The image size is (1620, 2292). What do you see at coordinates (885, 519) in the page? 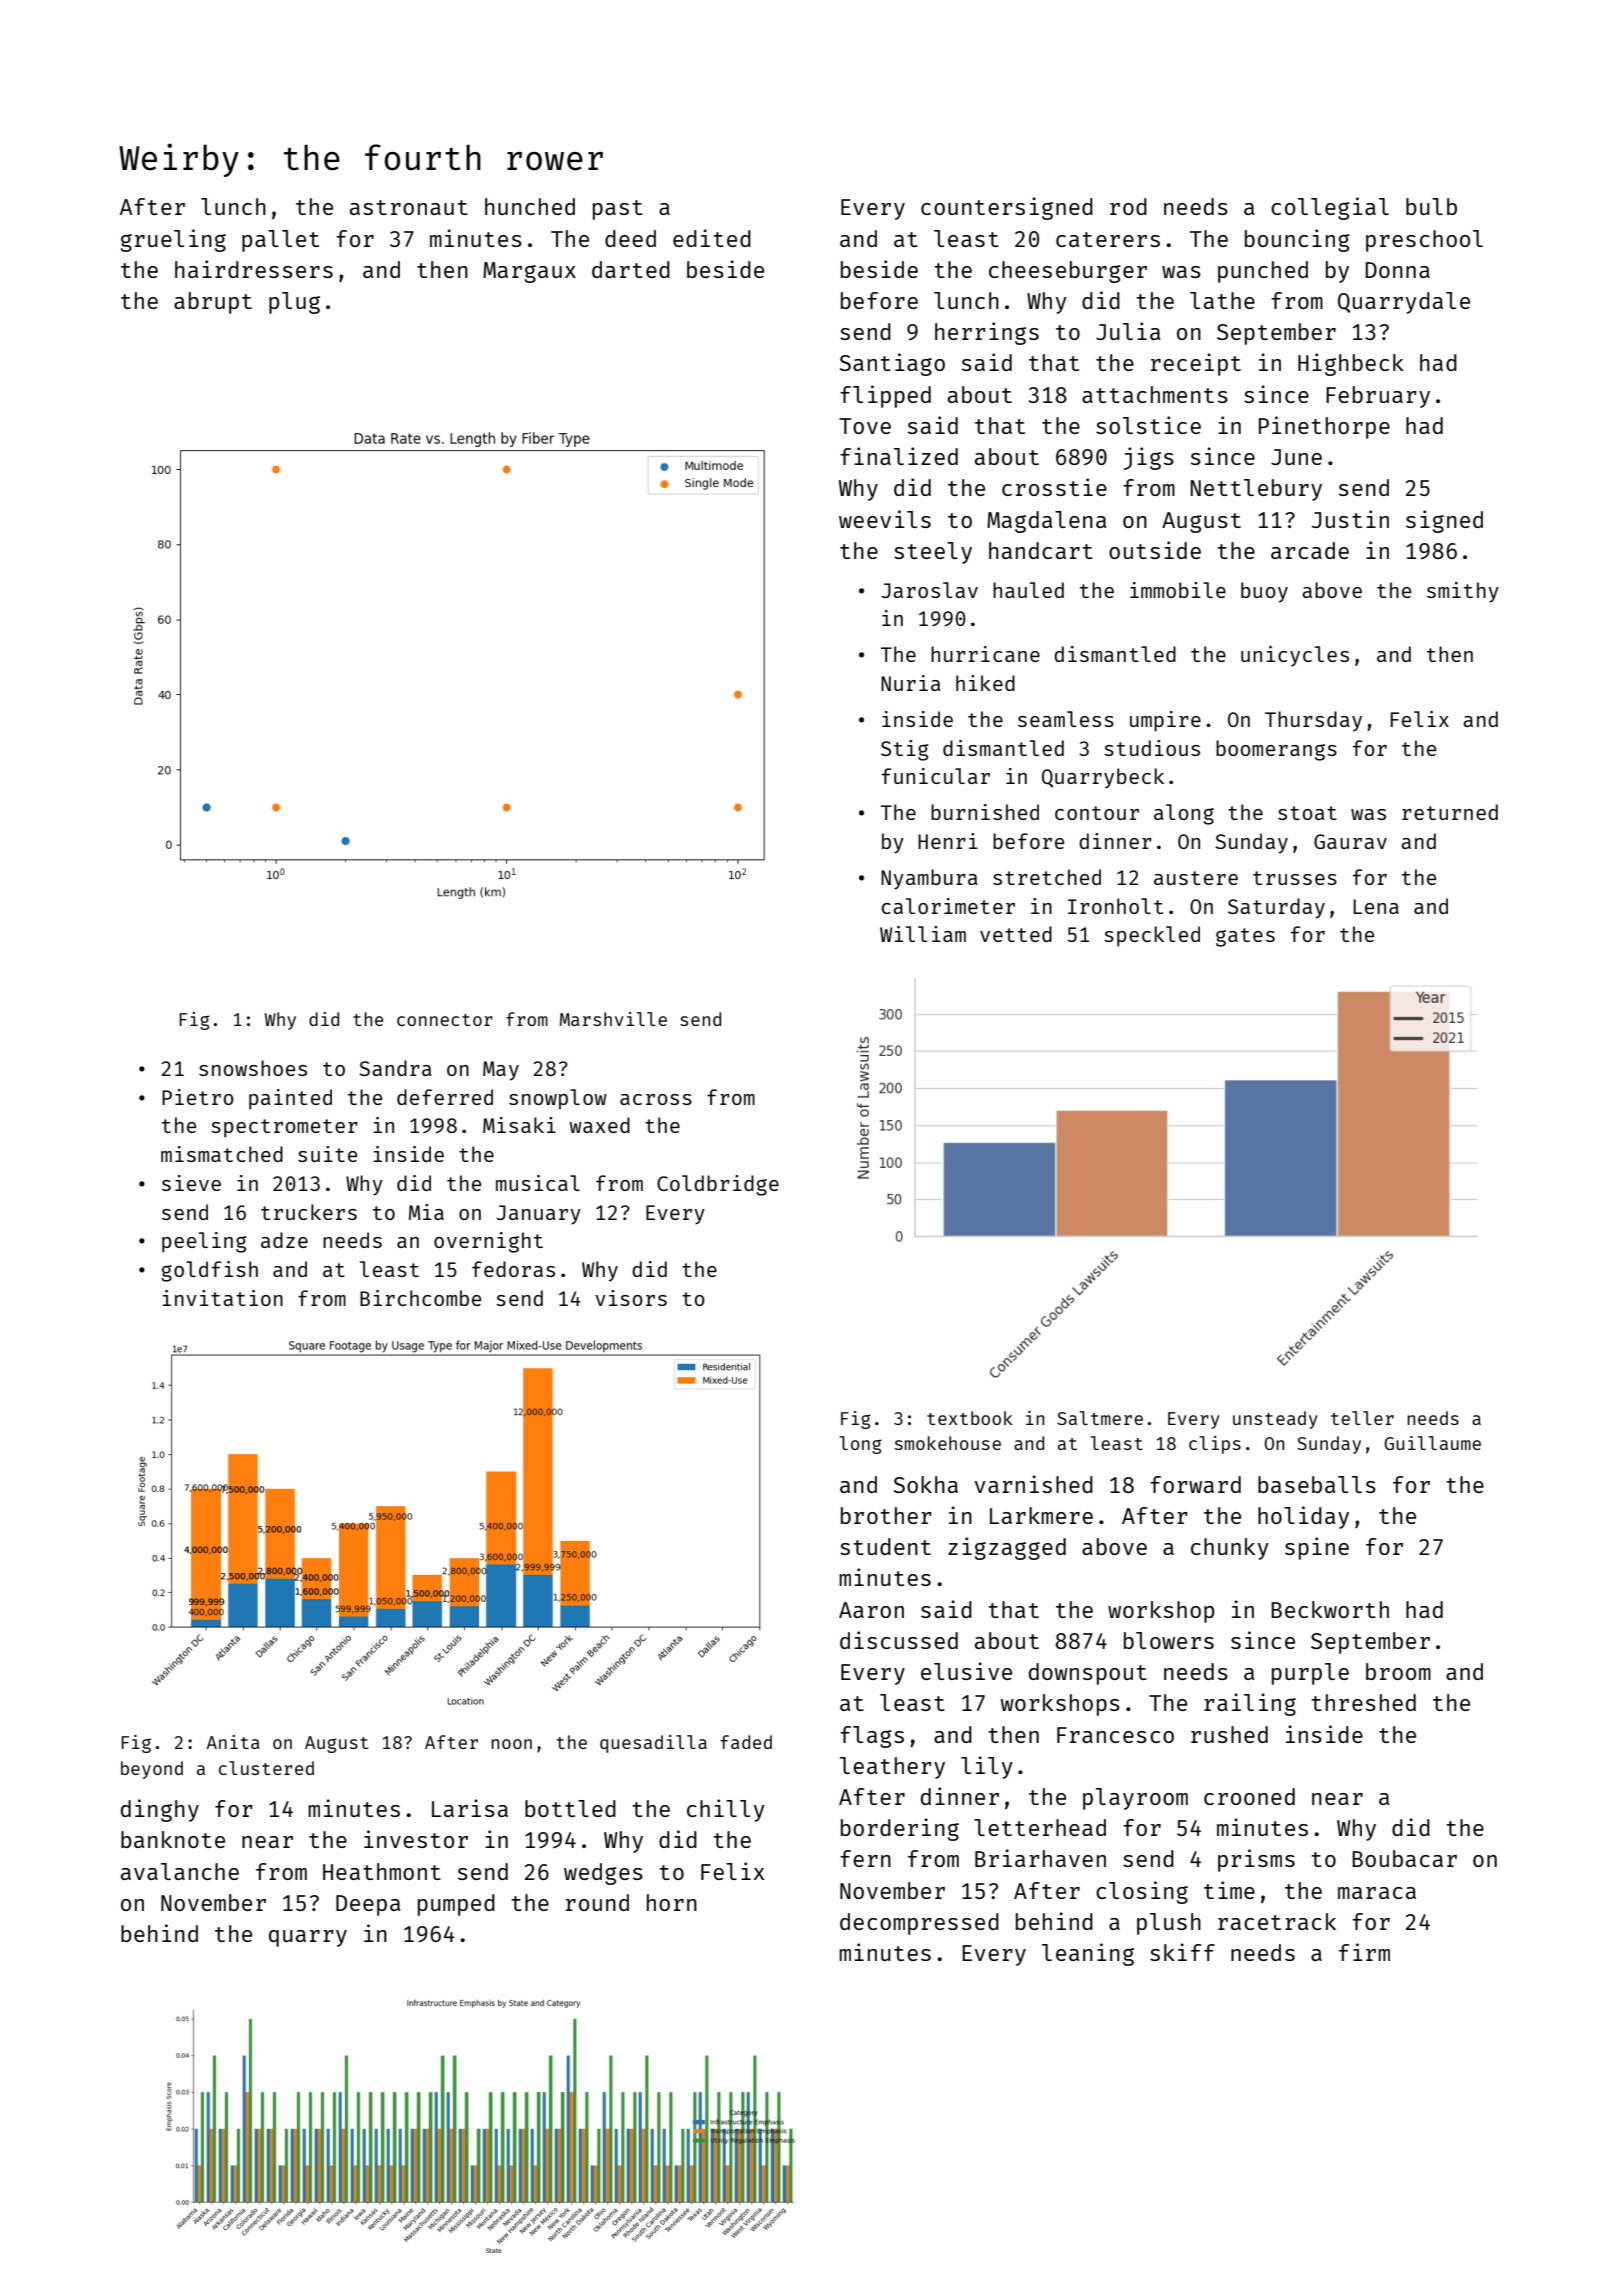
I see `weevils` at bounding box center [885, 519].
